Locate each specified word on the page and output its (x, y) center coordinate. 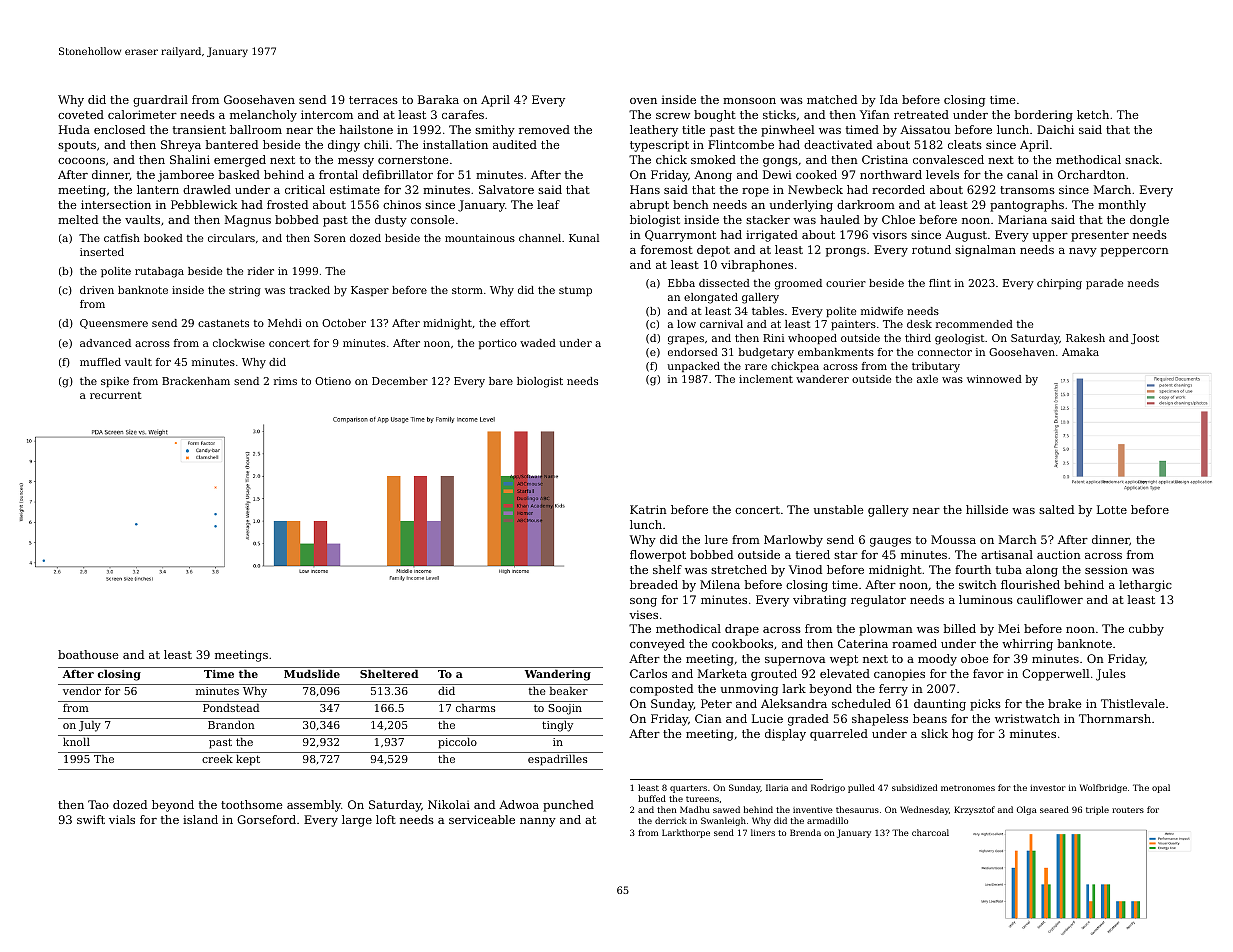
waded (538, 343)
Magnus (248, 221)
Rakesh (1085, 338)
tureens (702, 799)
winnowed (994, 379)
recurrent (115, 395)
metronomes (968, 788)
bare (501, 381)
